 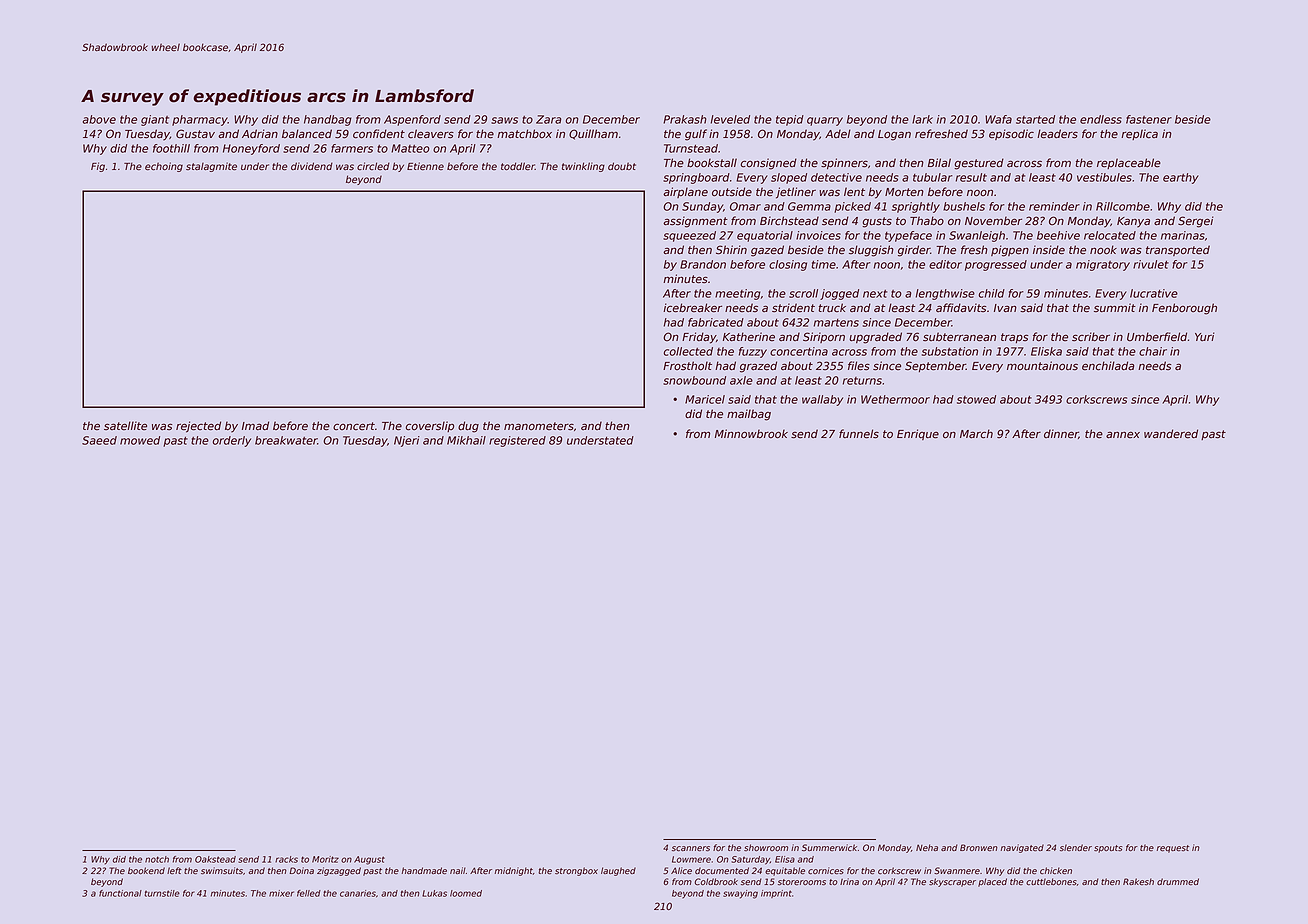 I want to click on Maricel, so click(x=705, y=399).
